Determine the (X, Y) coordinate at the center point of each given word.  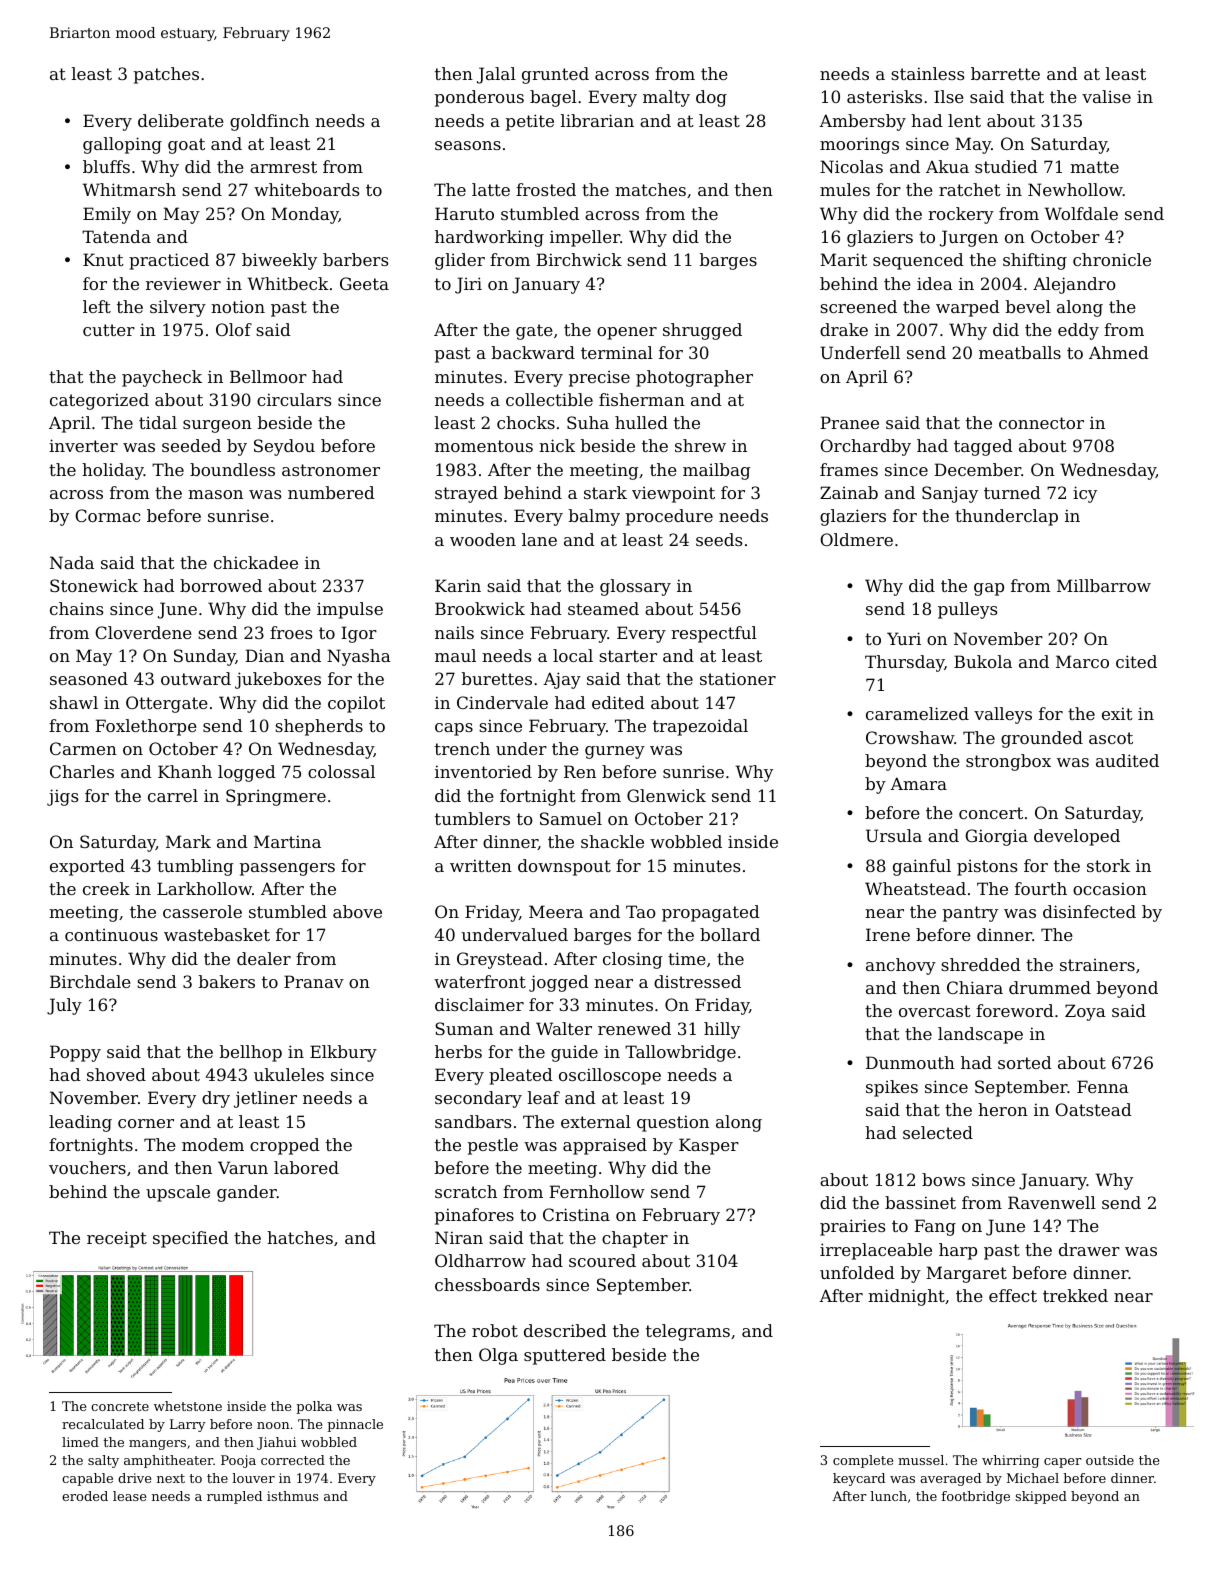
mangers (157, 1445)
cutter (109, 330)
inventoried (483, 771)
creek (106, 888)
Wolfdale (1081, 213)
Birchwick (579, 259)
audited (1127, 760)
